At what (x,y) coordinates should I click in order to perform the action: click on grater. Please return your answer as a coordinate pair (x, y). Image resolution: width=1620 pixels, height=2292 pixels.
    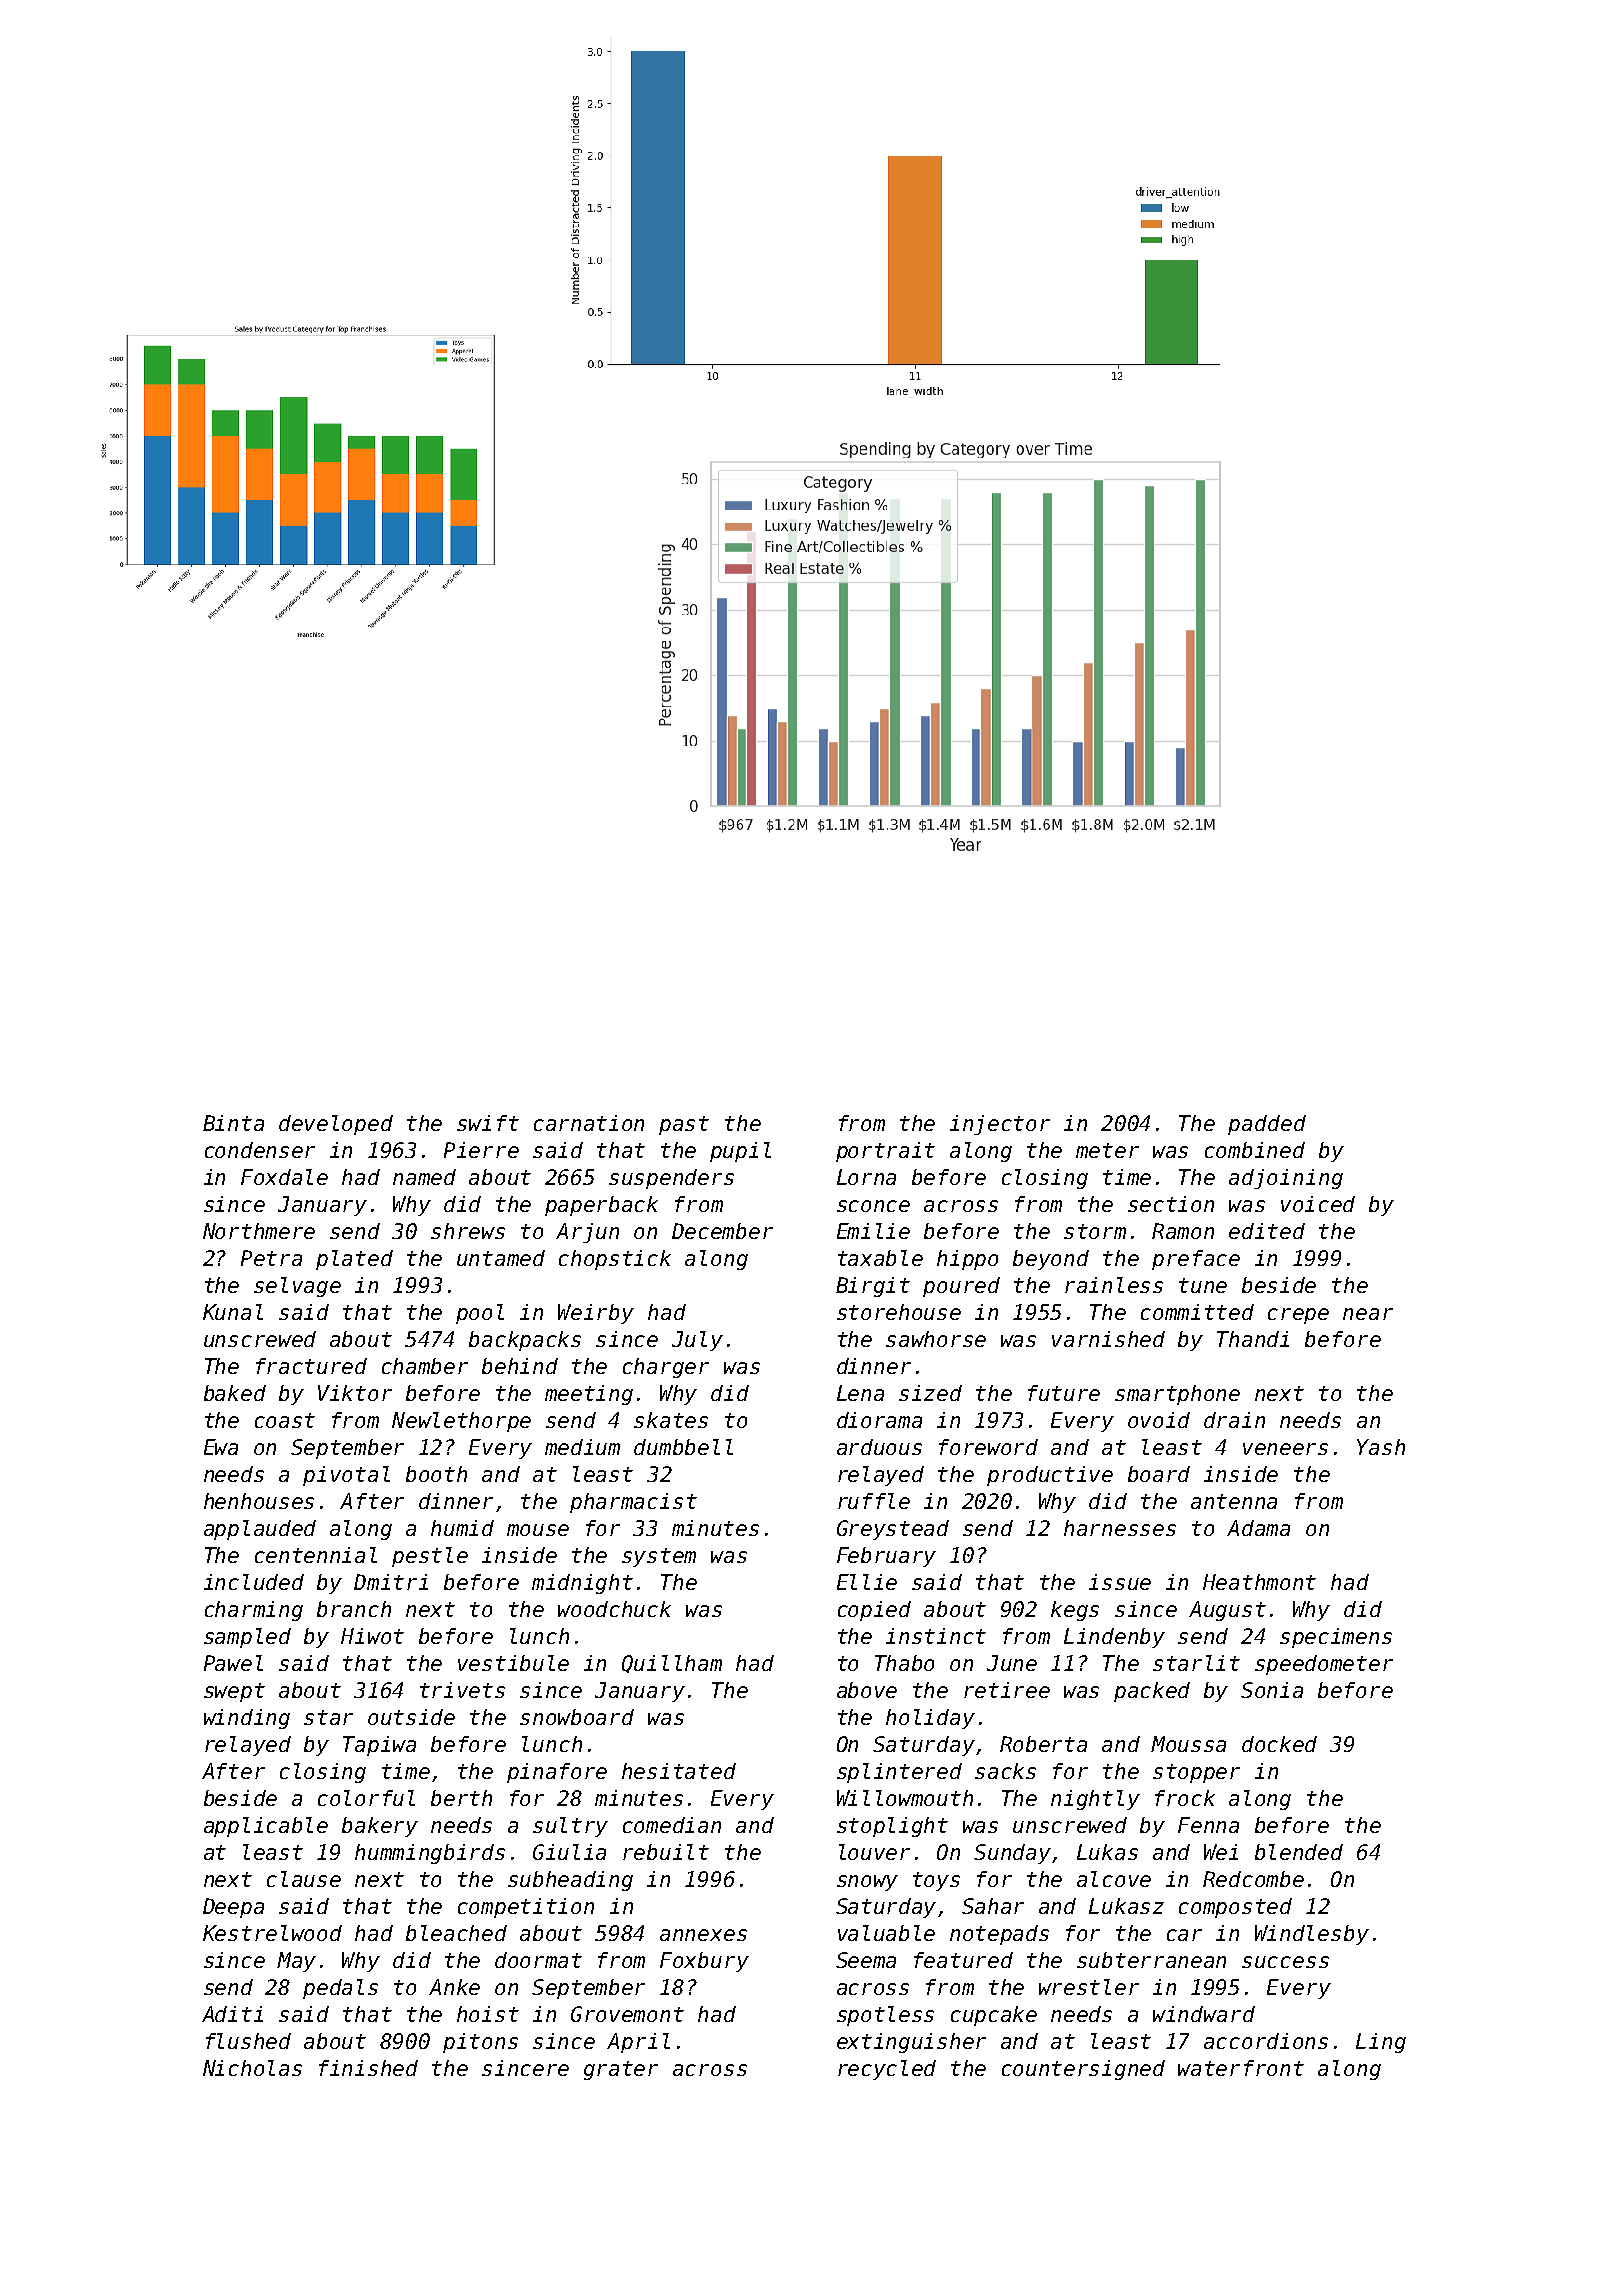
    Looking at the image, I should click on (621, 2070).
